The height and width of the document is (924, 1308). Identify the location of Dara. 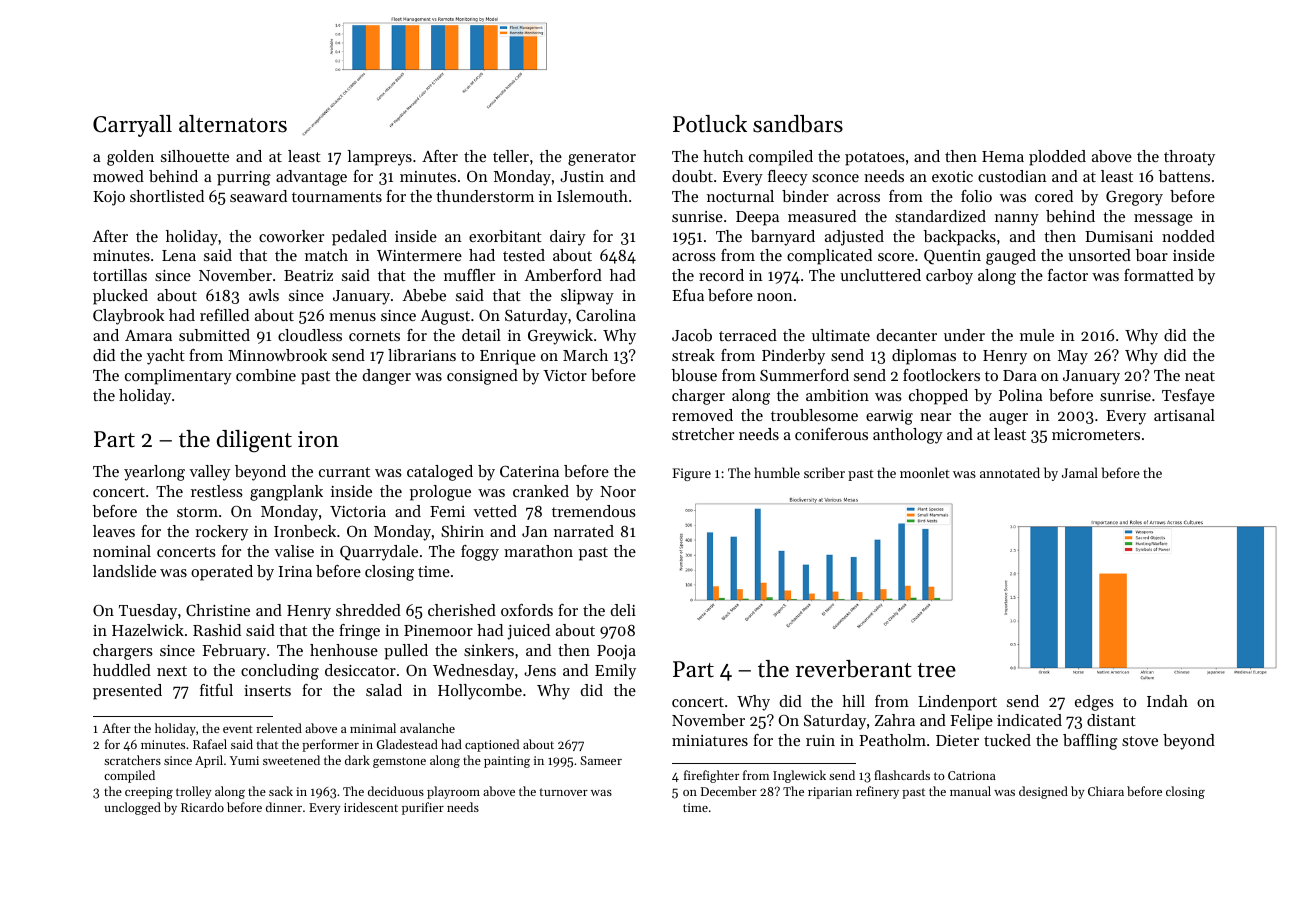
(1020, 375).
